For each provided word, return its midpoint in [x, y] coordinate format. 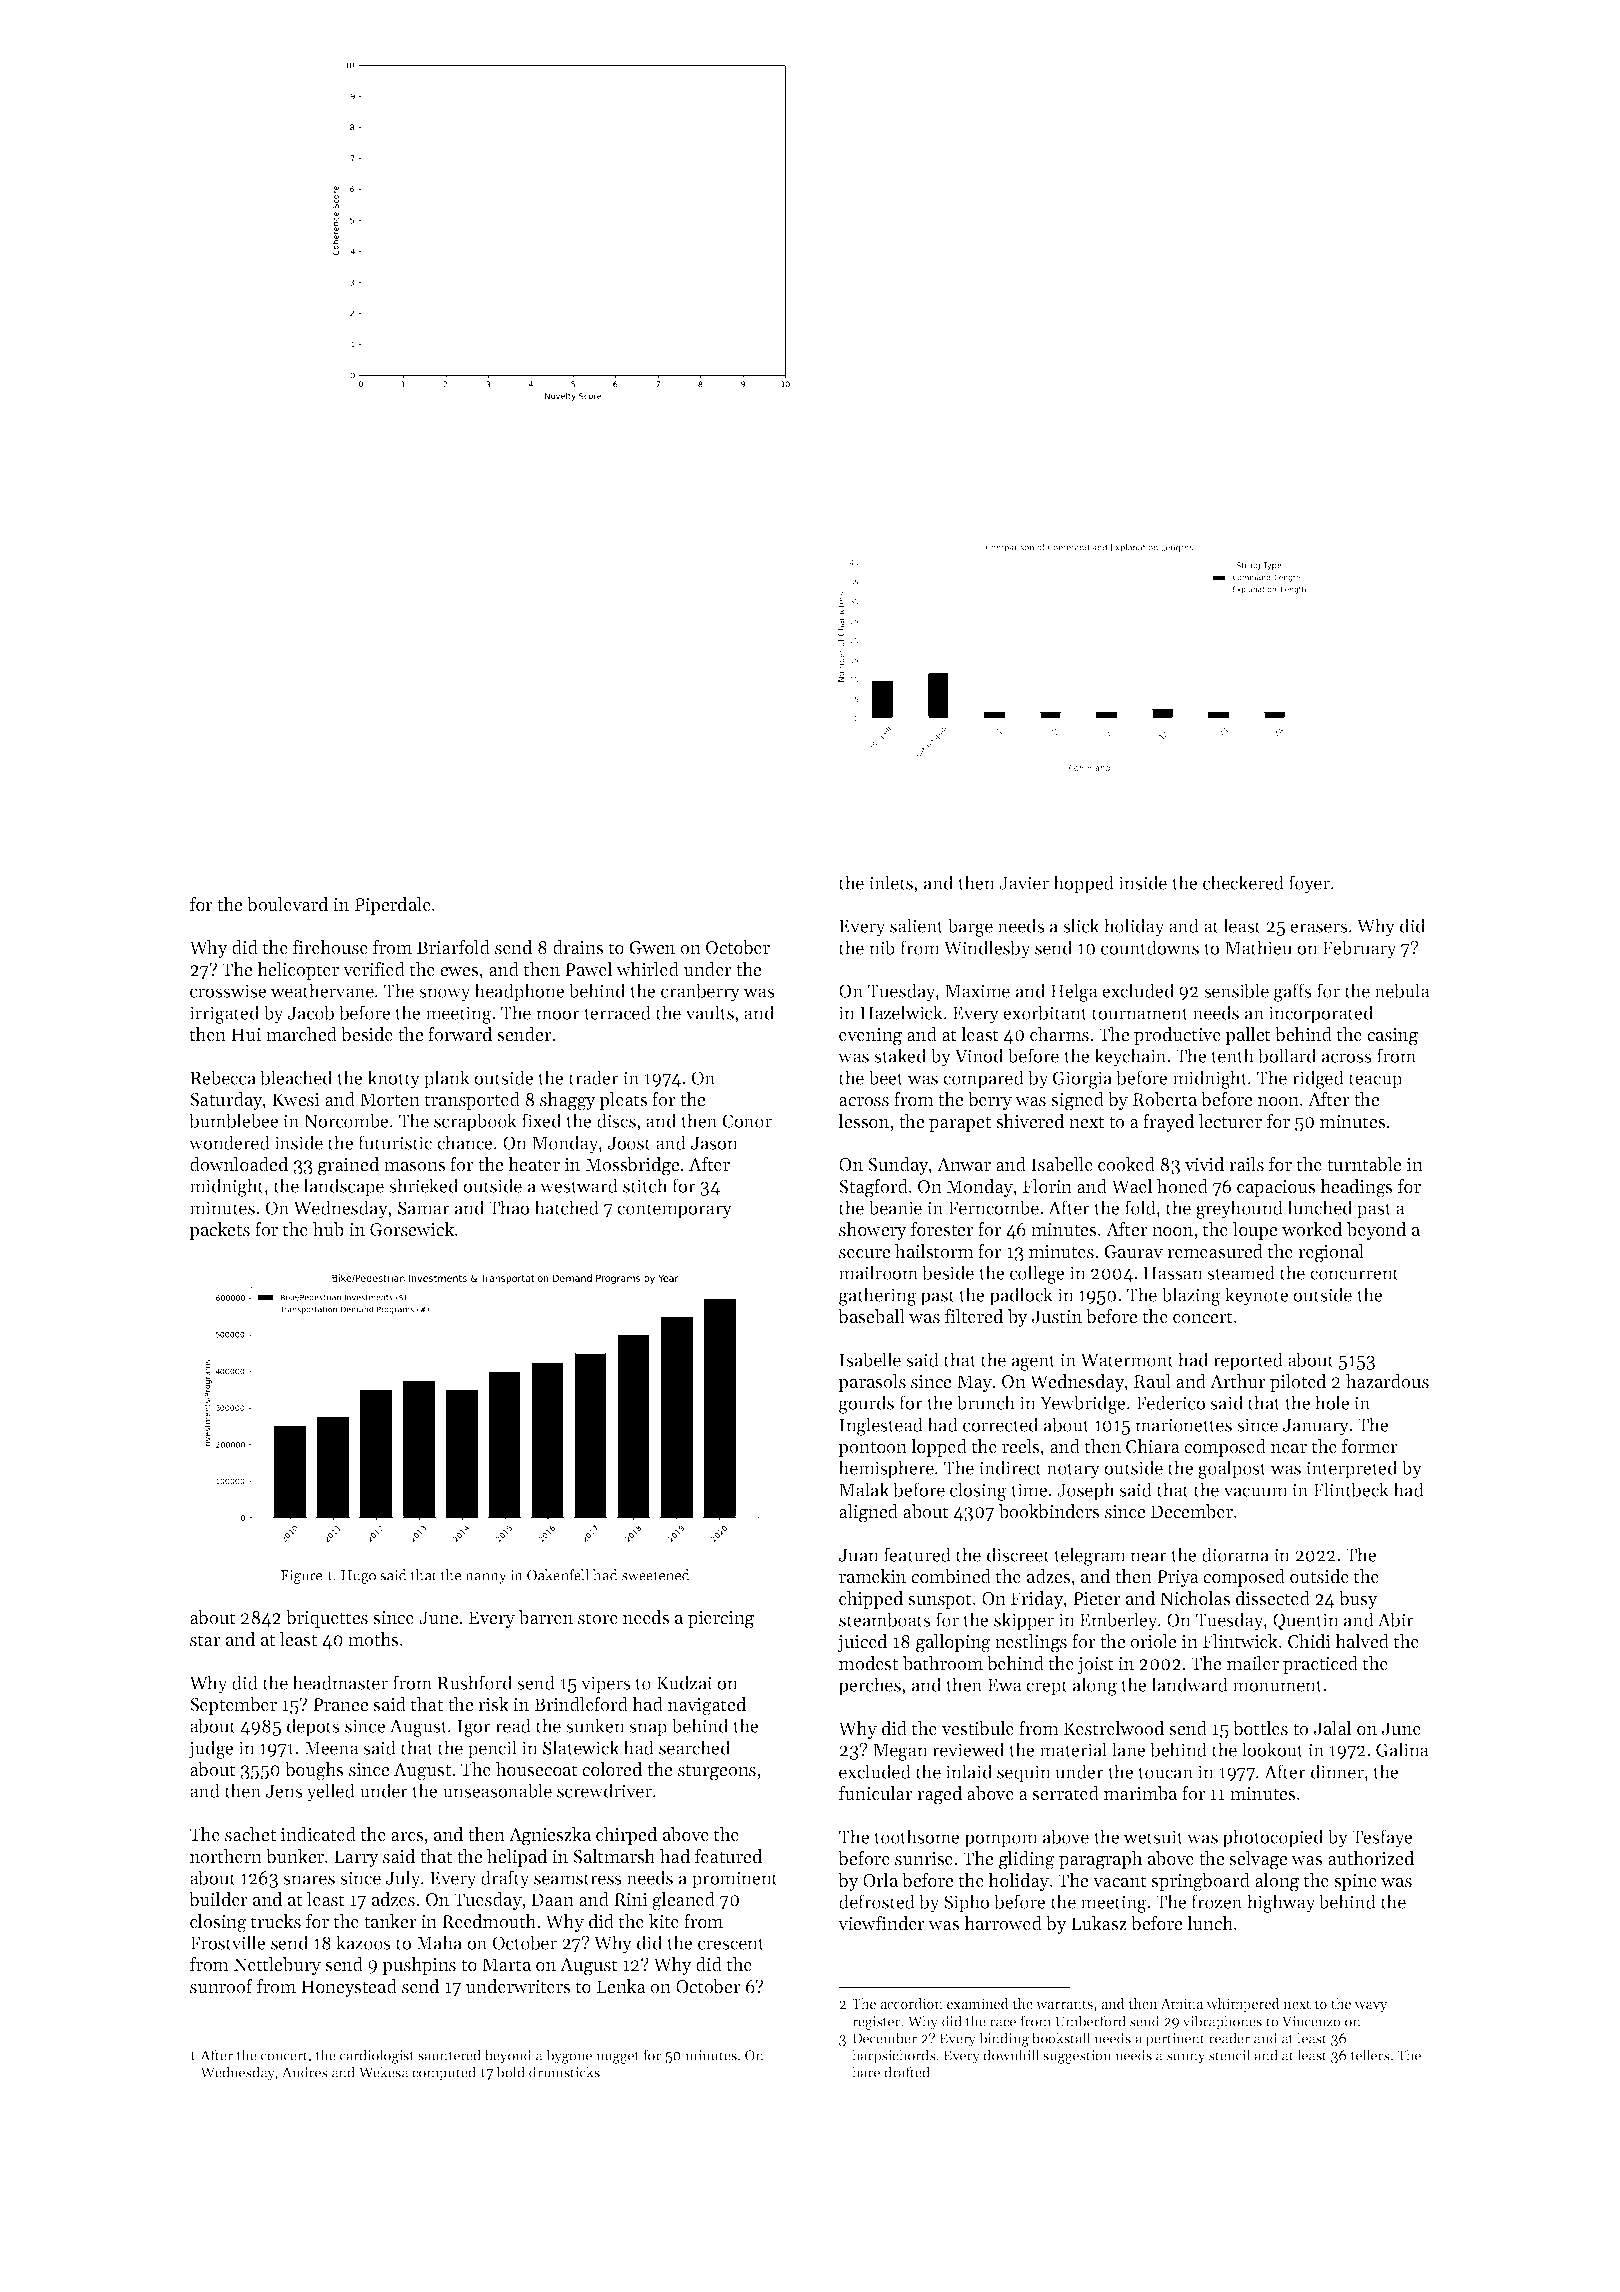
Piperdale [393, 906]
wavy [1371, 2007]
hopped [1083, 884]
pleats [623, 1101]
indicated [318, 1834]
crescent [731, 1944]
